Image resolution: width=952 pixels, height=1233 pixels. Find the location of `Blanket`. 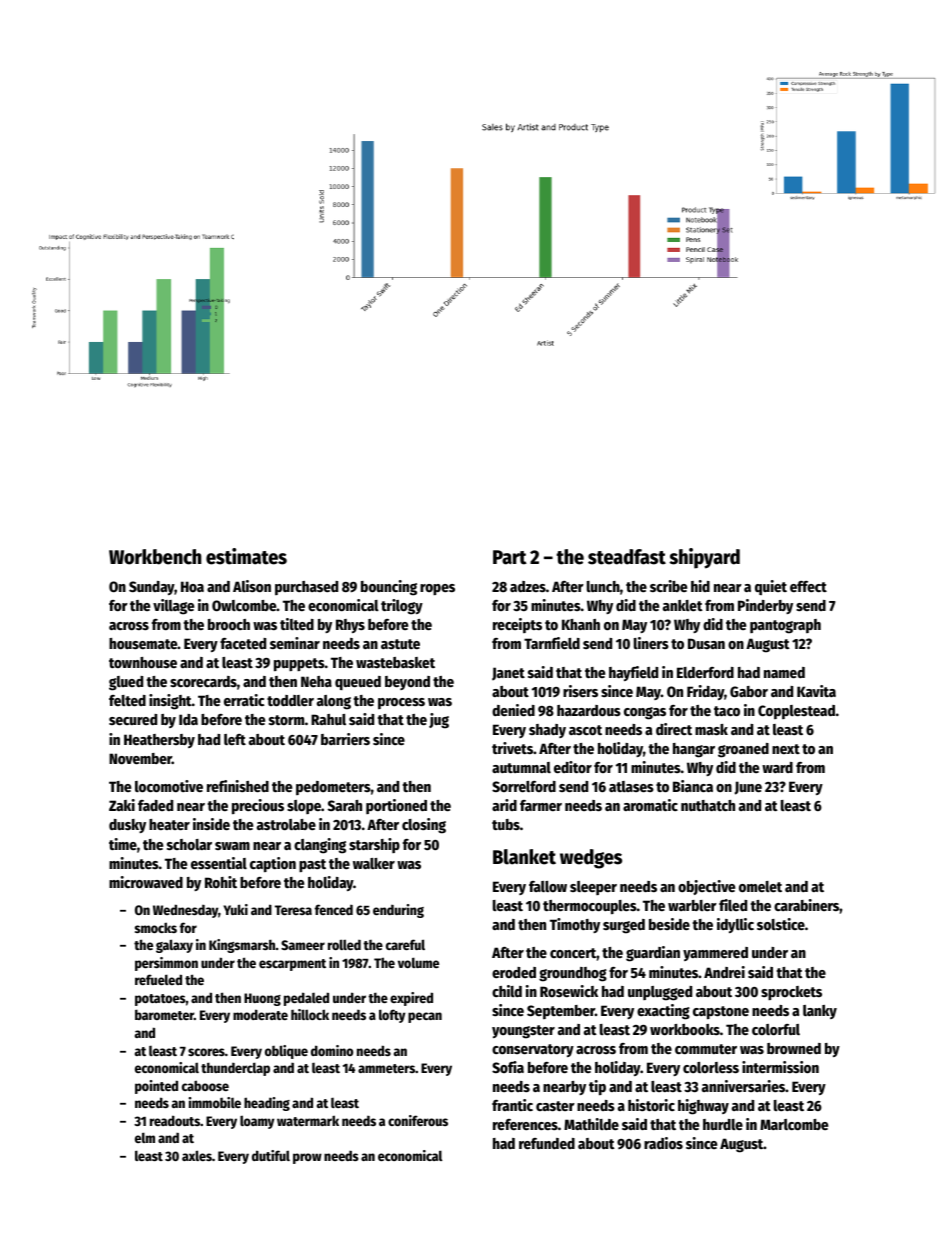

Blanket is located at coordinates (524, 857).
